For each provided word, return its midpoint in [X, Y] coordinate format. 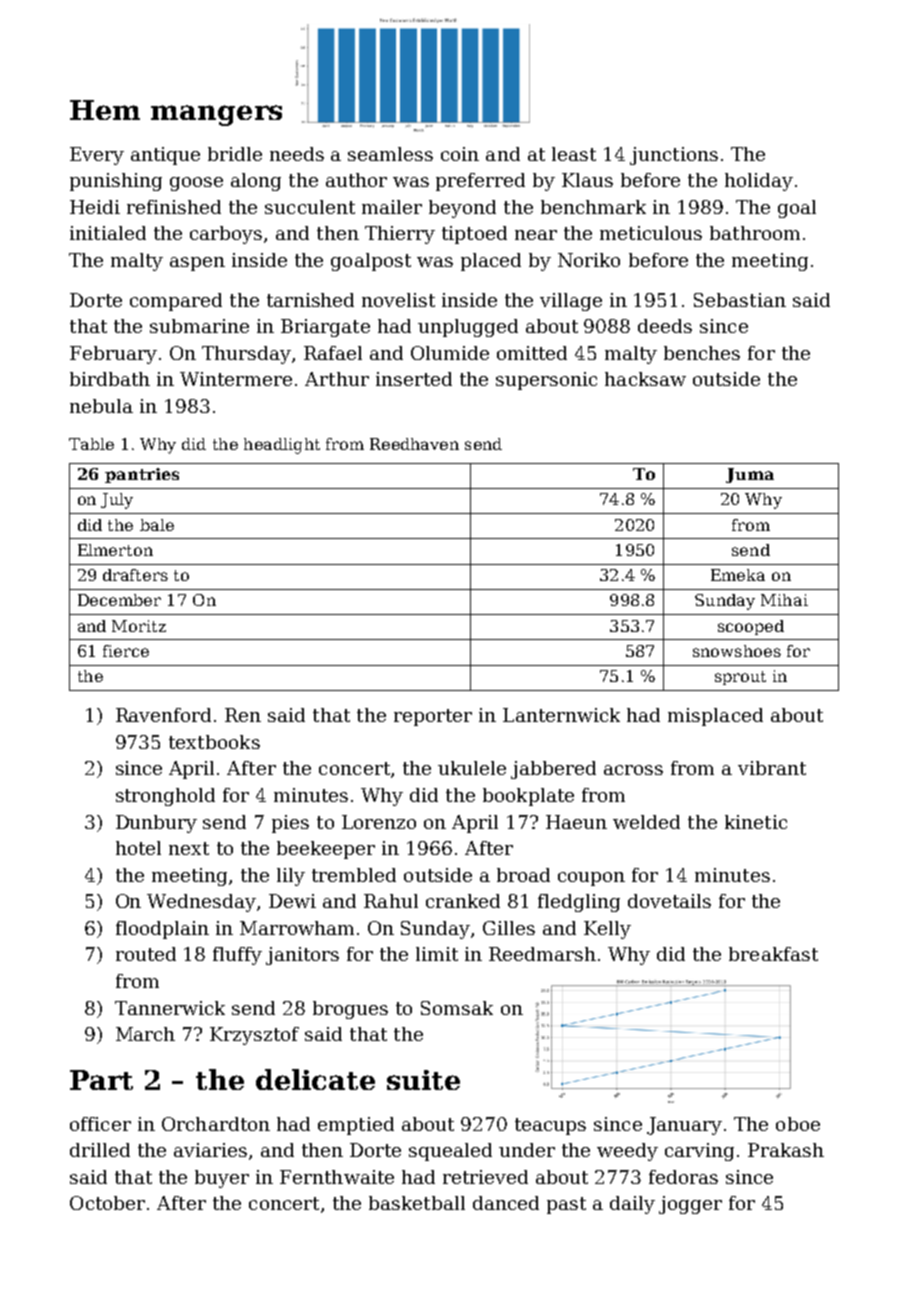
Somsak [457, 1008]
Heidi [95, 207]
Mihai [784, 600]
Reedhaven [414, 444]
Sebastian [740, 300]
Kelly [607, 930]
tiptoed [474, 235]
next [189, 848]
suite [423, 1080]
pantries [142, 475]
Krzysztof [254, 1036]
